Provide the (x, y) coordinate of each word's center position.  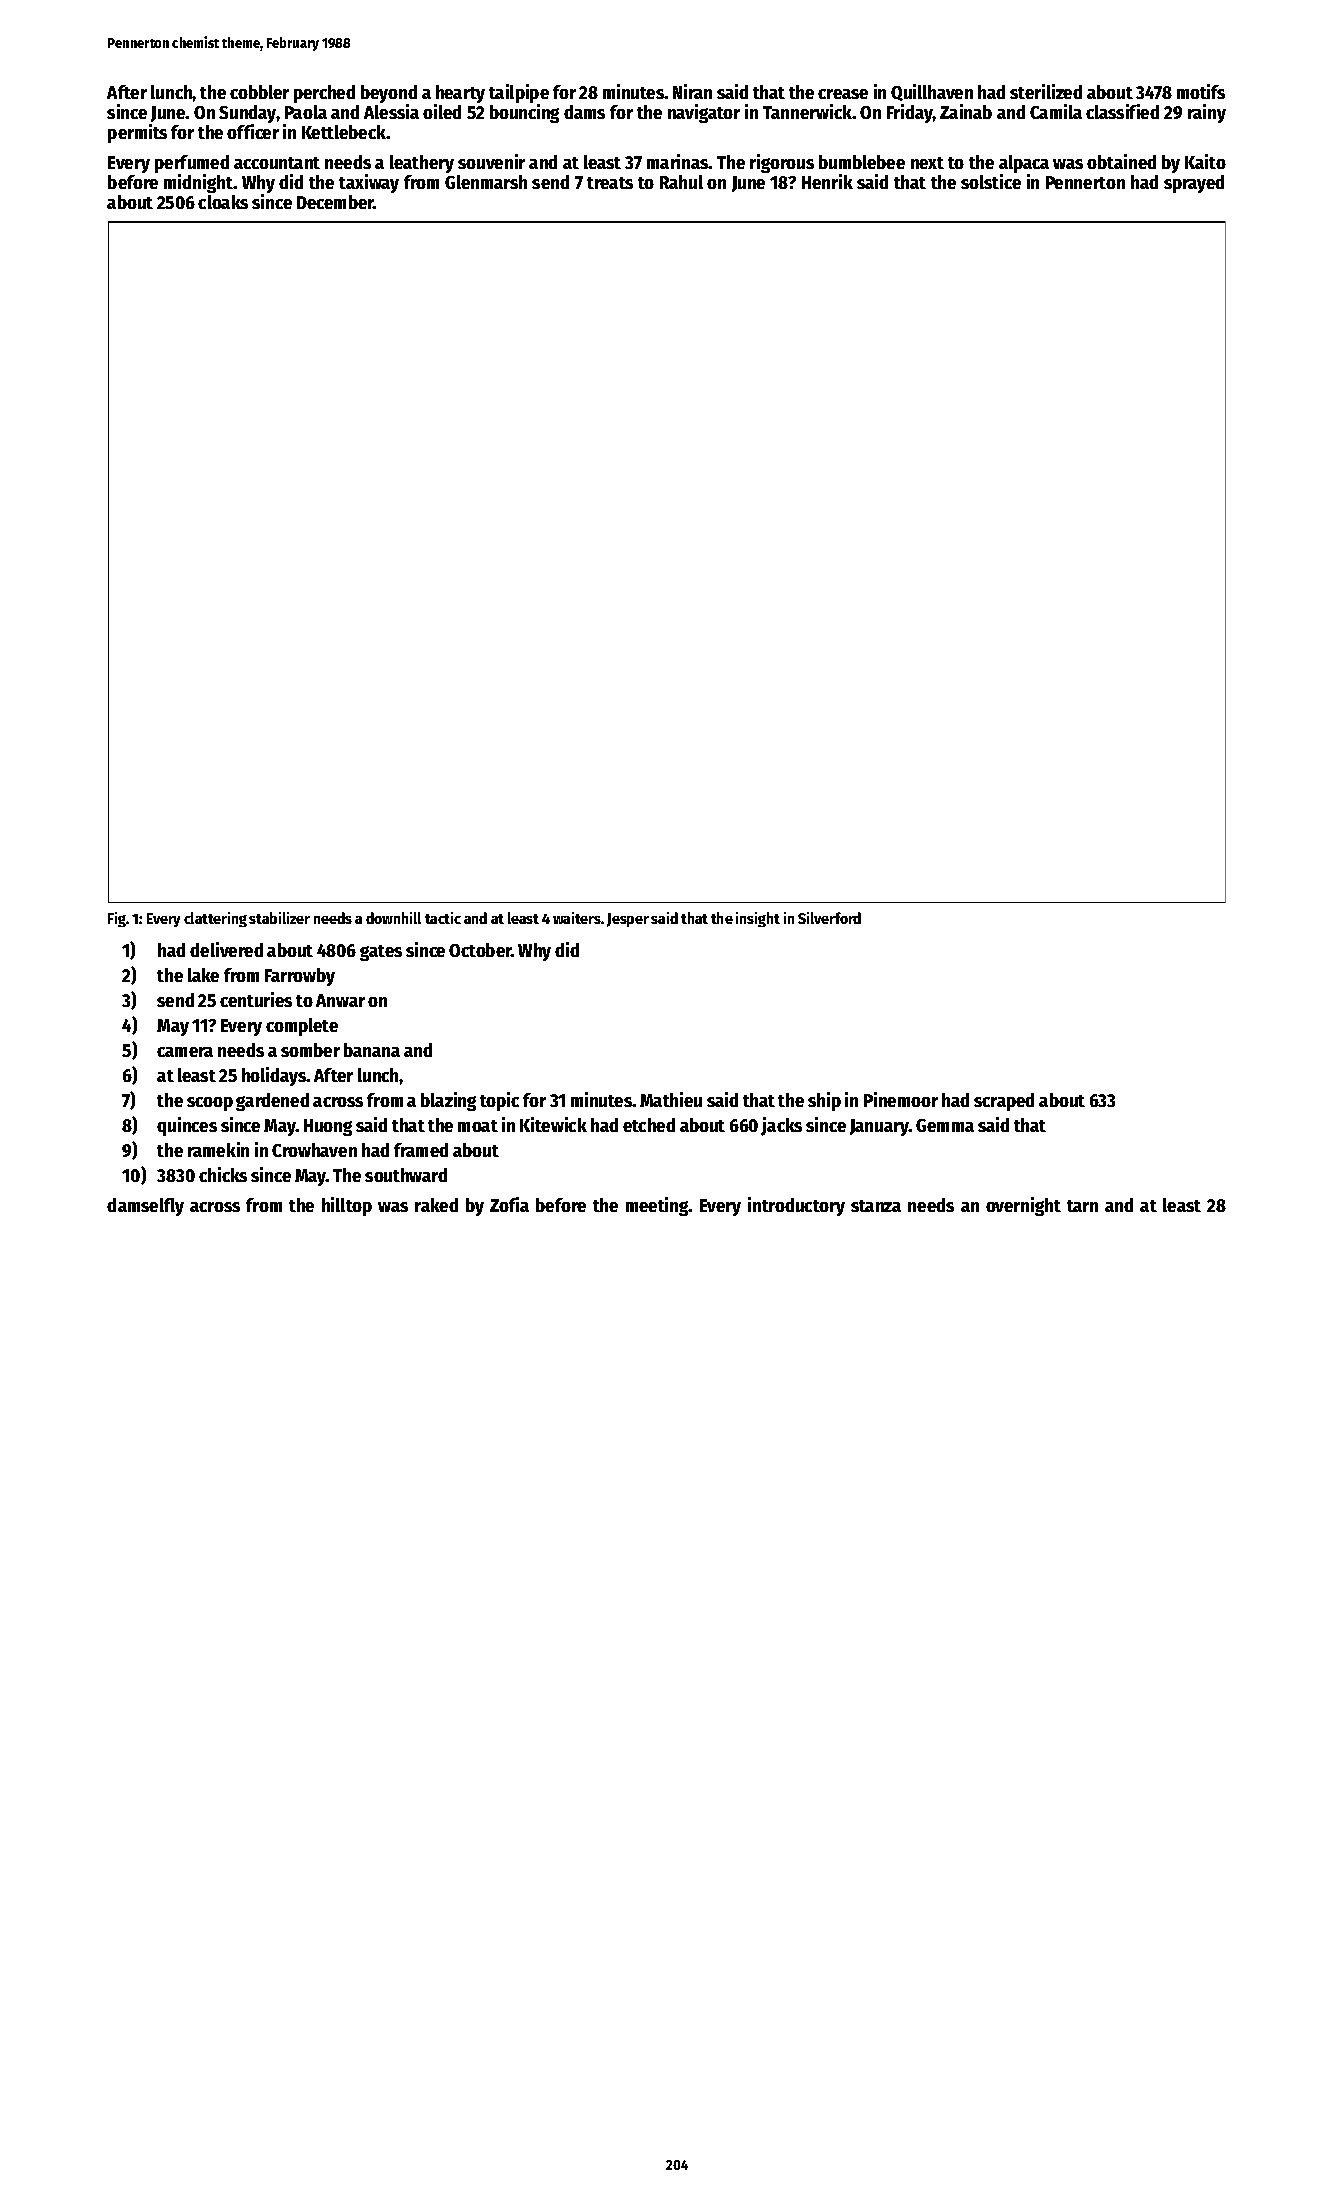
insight (758, 919)
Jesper (628, 920)
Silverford (829, 918)
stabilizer (279, 918)
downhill (393, 918)
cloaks (223, 202)
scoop (210, 1104)
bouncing (524, 113)
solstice (991, 181)
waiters (577, 918)
